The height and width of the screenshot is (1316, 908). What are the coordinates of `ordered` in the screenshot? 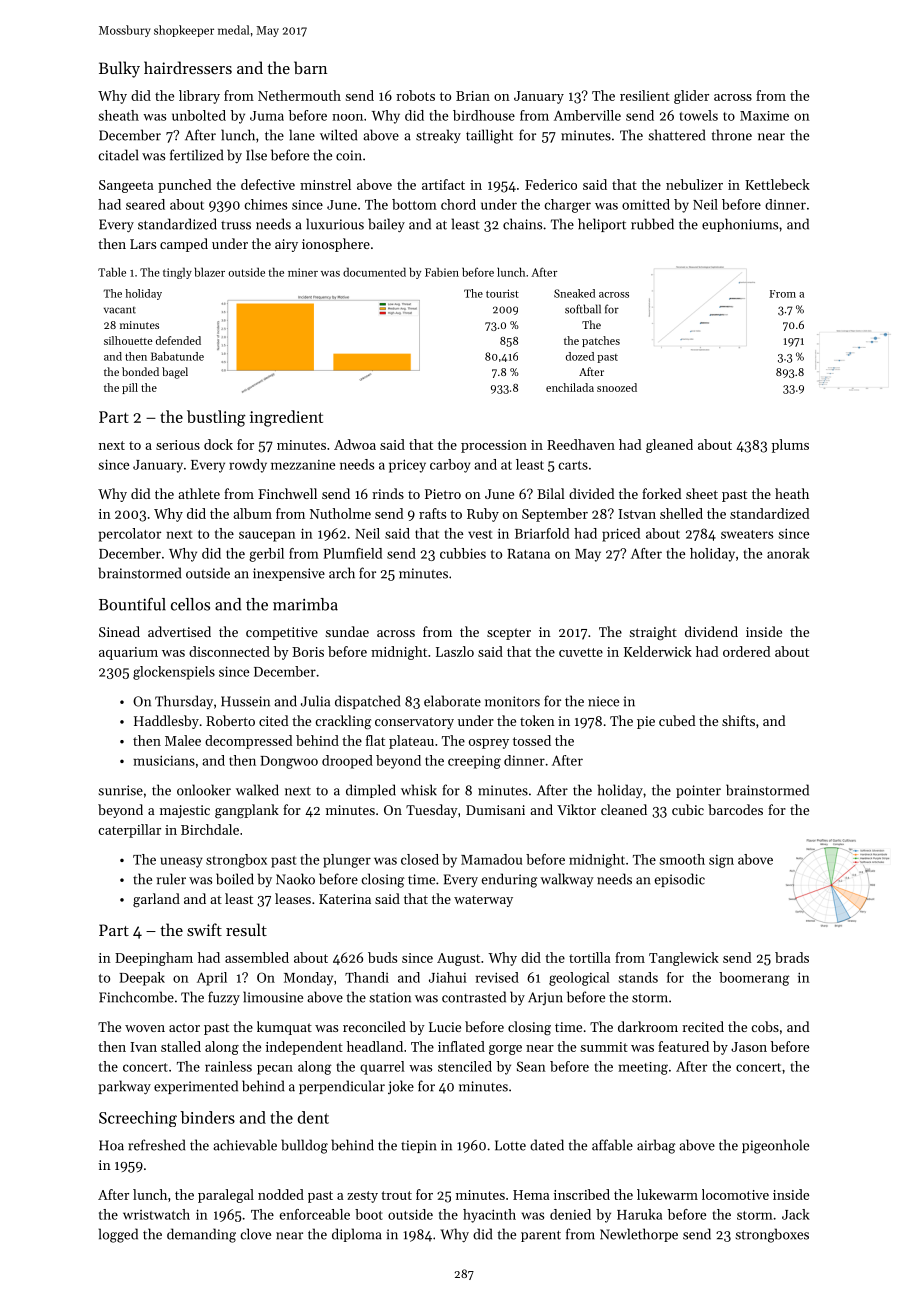 It's located at (746, 651).
